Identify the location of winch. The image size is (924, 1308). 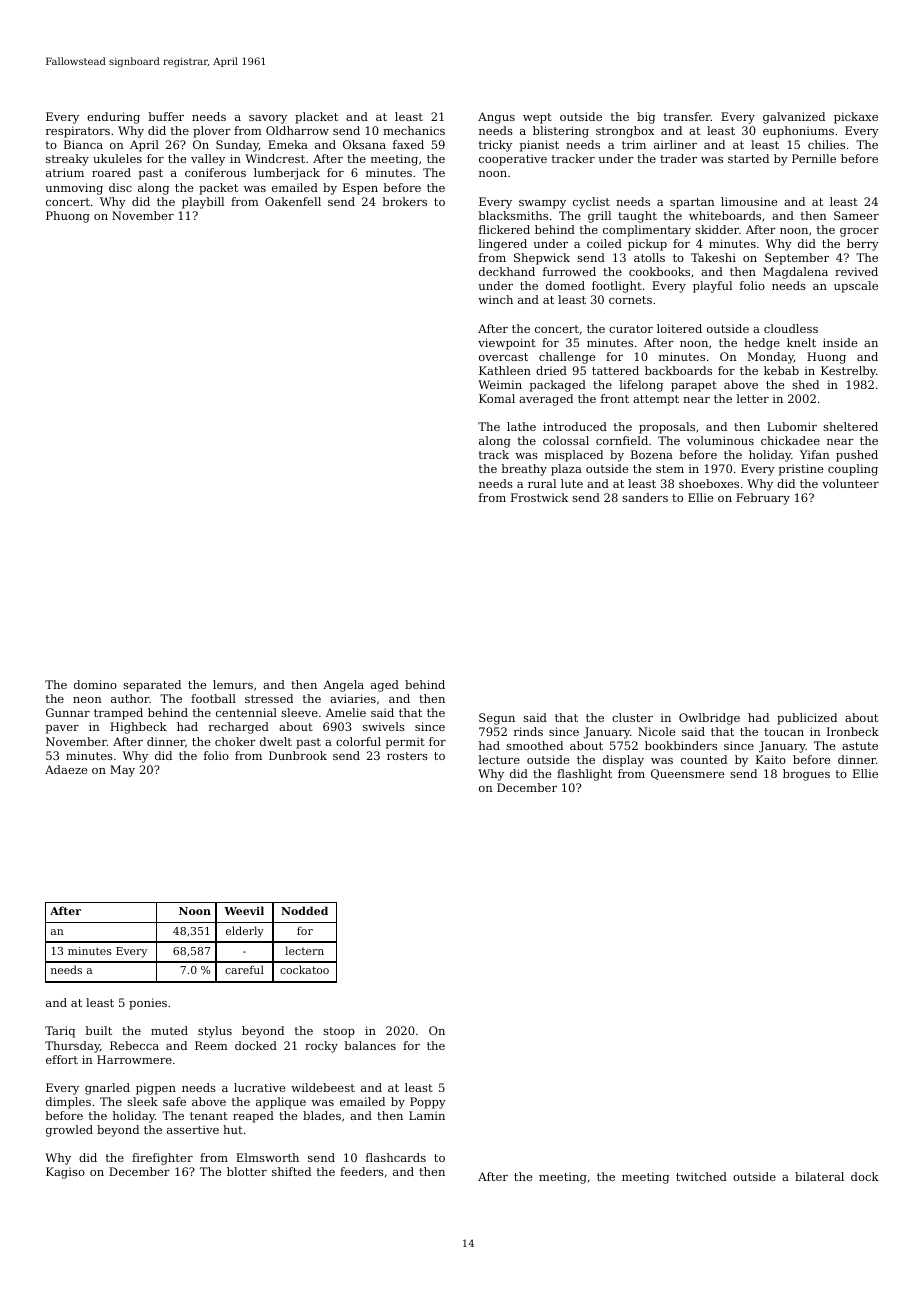
(495, 299).
